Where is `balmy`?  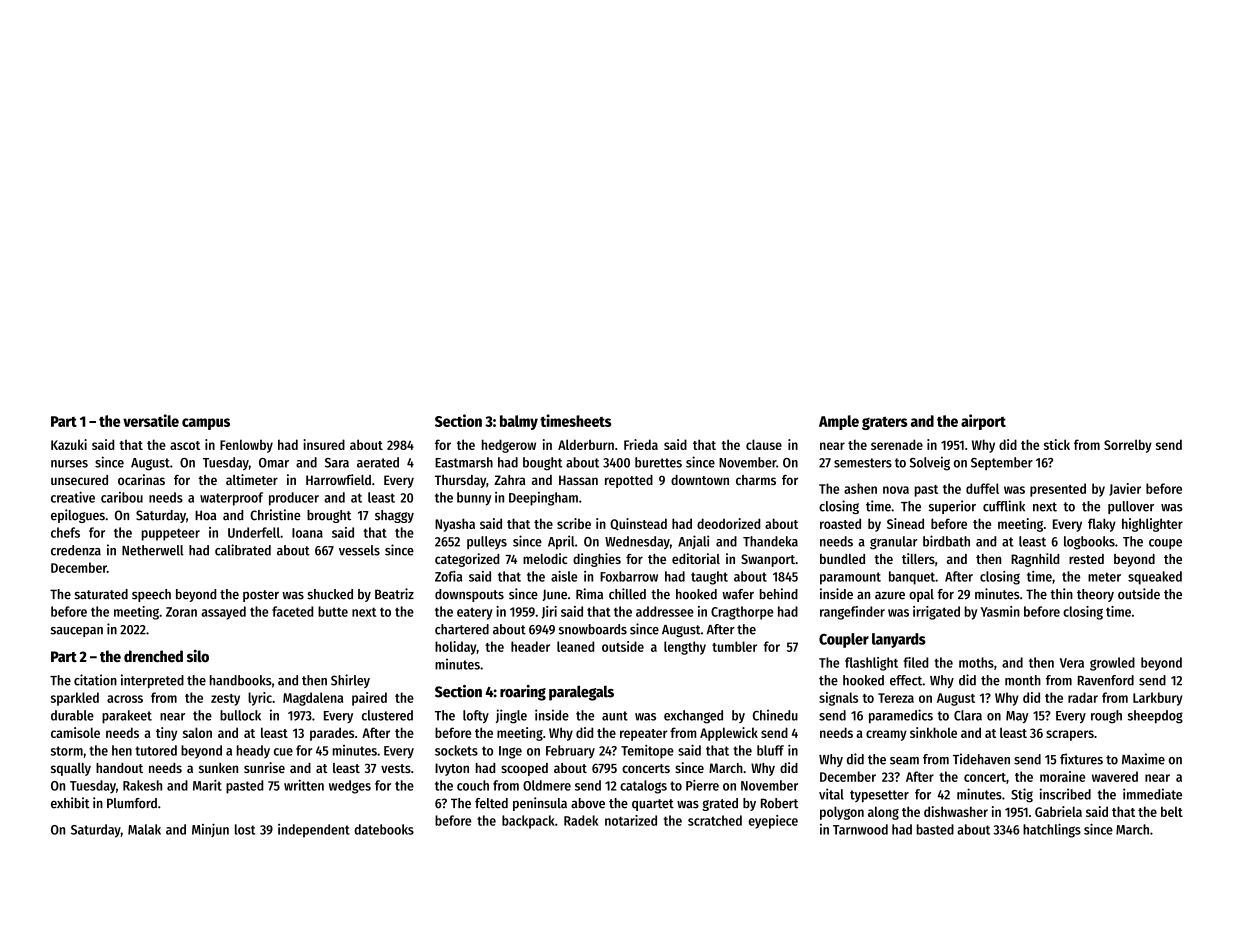 balmy is located at coordinates (519, 422).
